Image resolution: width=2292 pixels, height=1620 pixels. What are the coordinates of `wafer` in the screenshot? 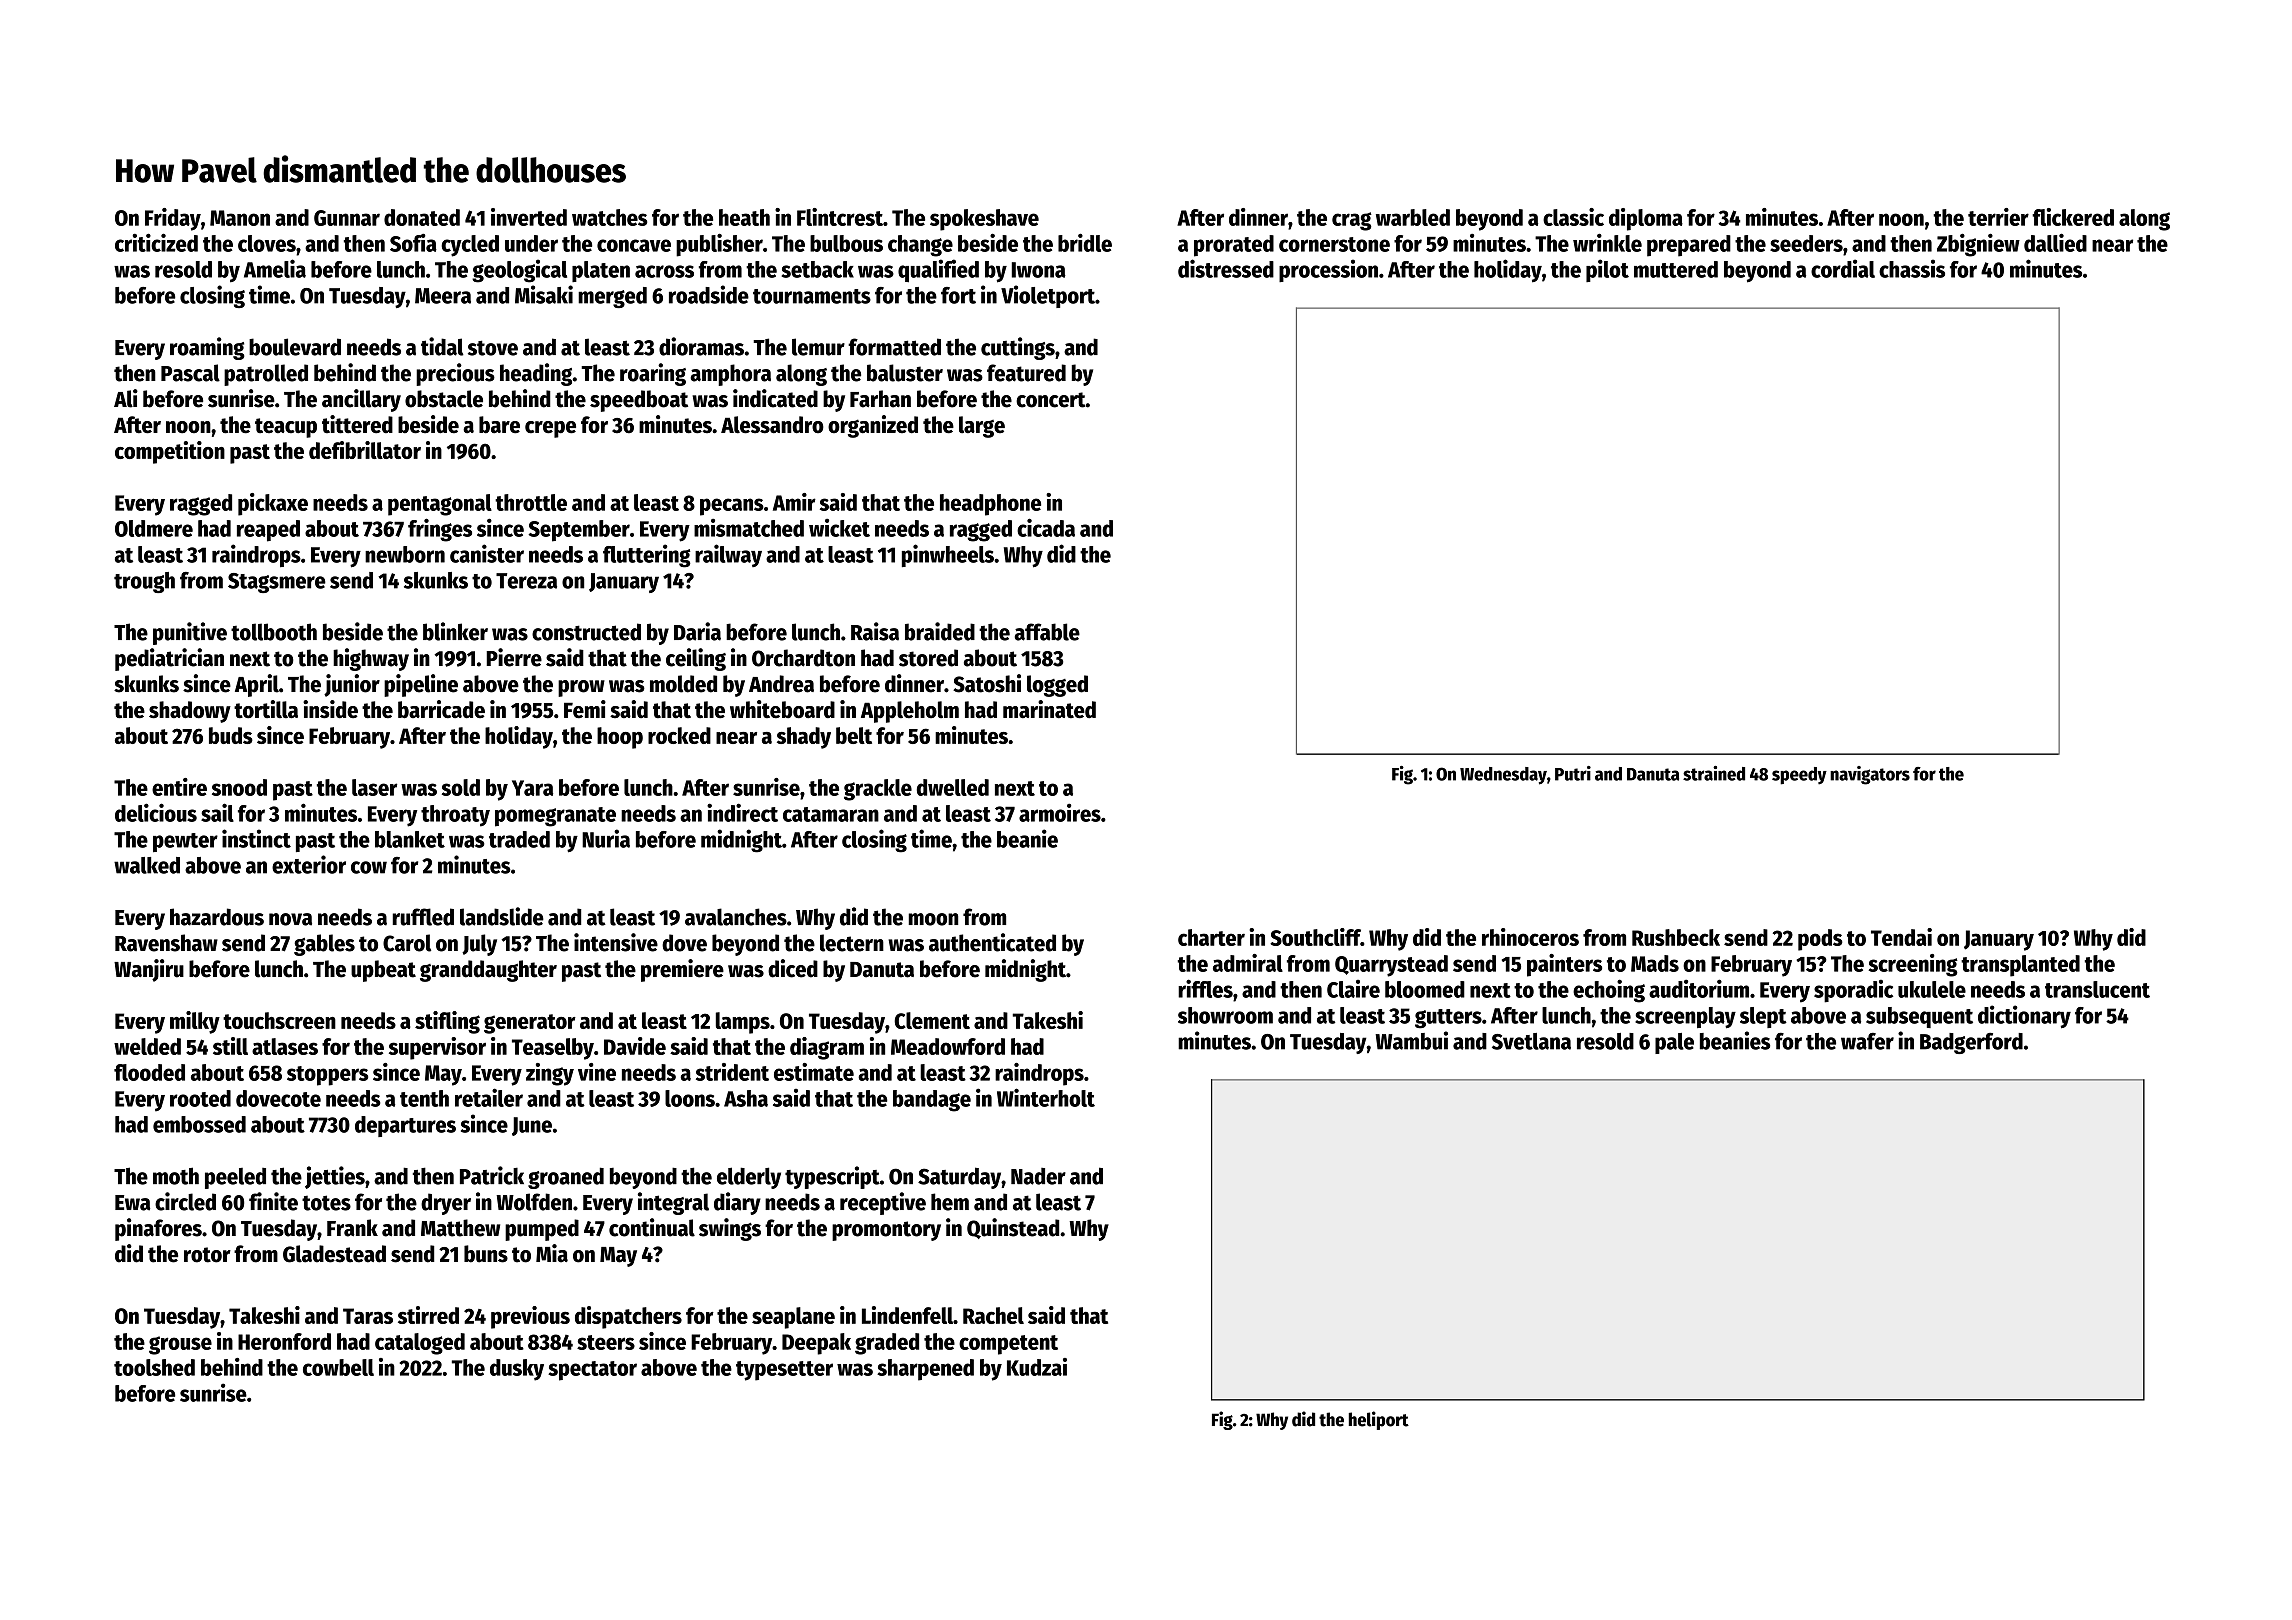 It's located at (1867, 1041).
